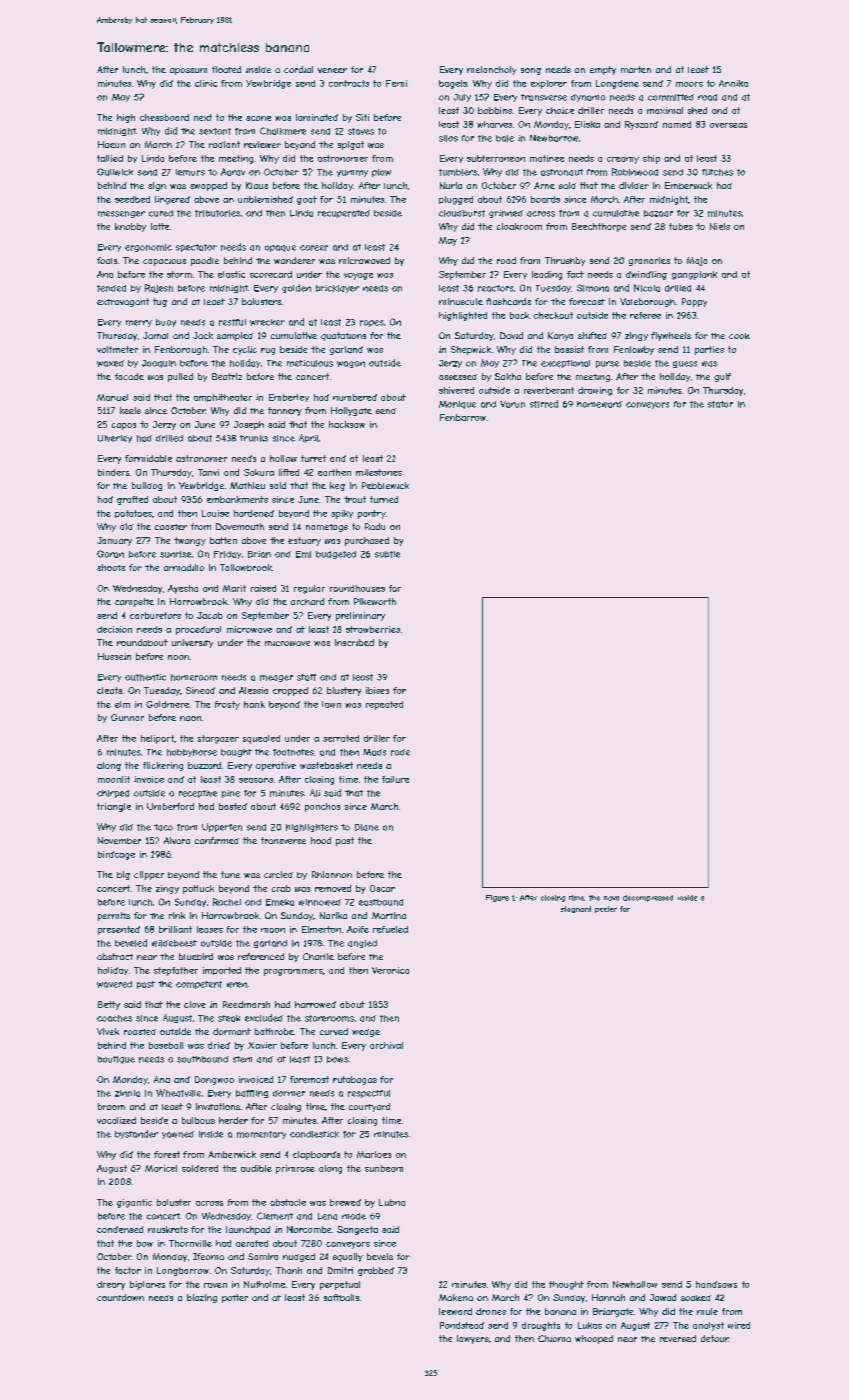  What do you see at coordinates (544, 185) in the image?
I see `Arne` at bounding box center [544, 185].
